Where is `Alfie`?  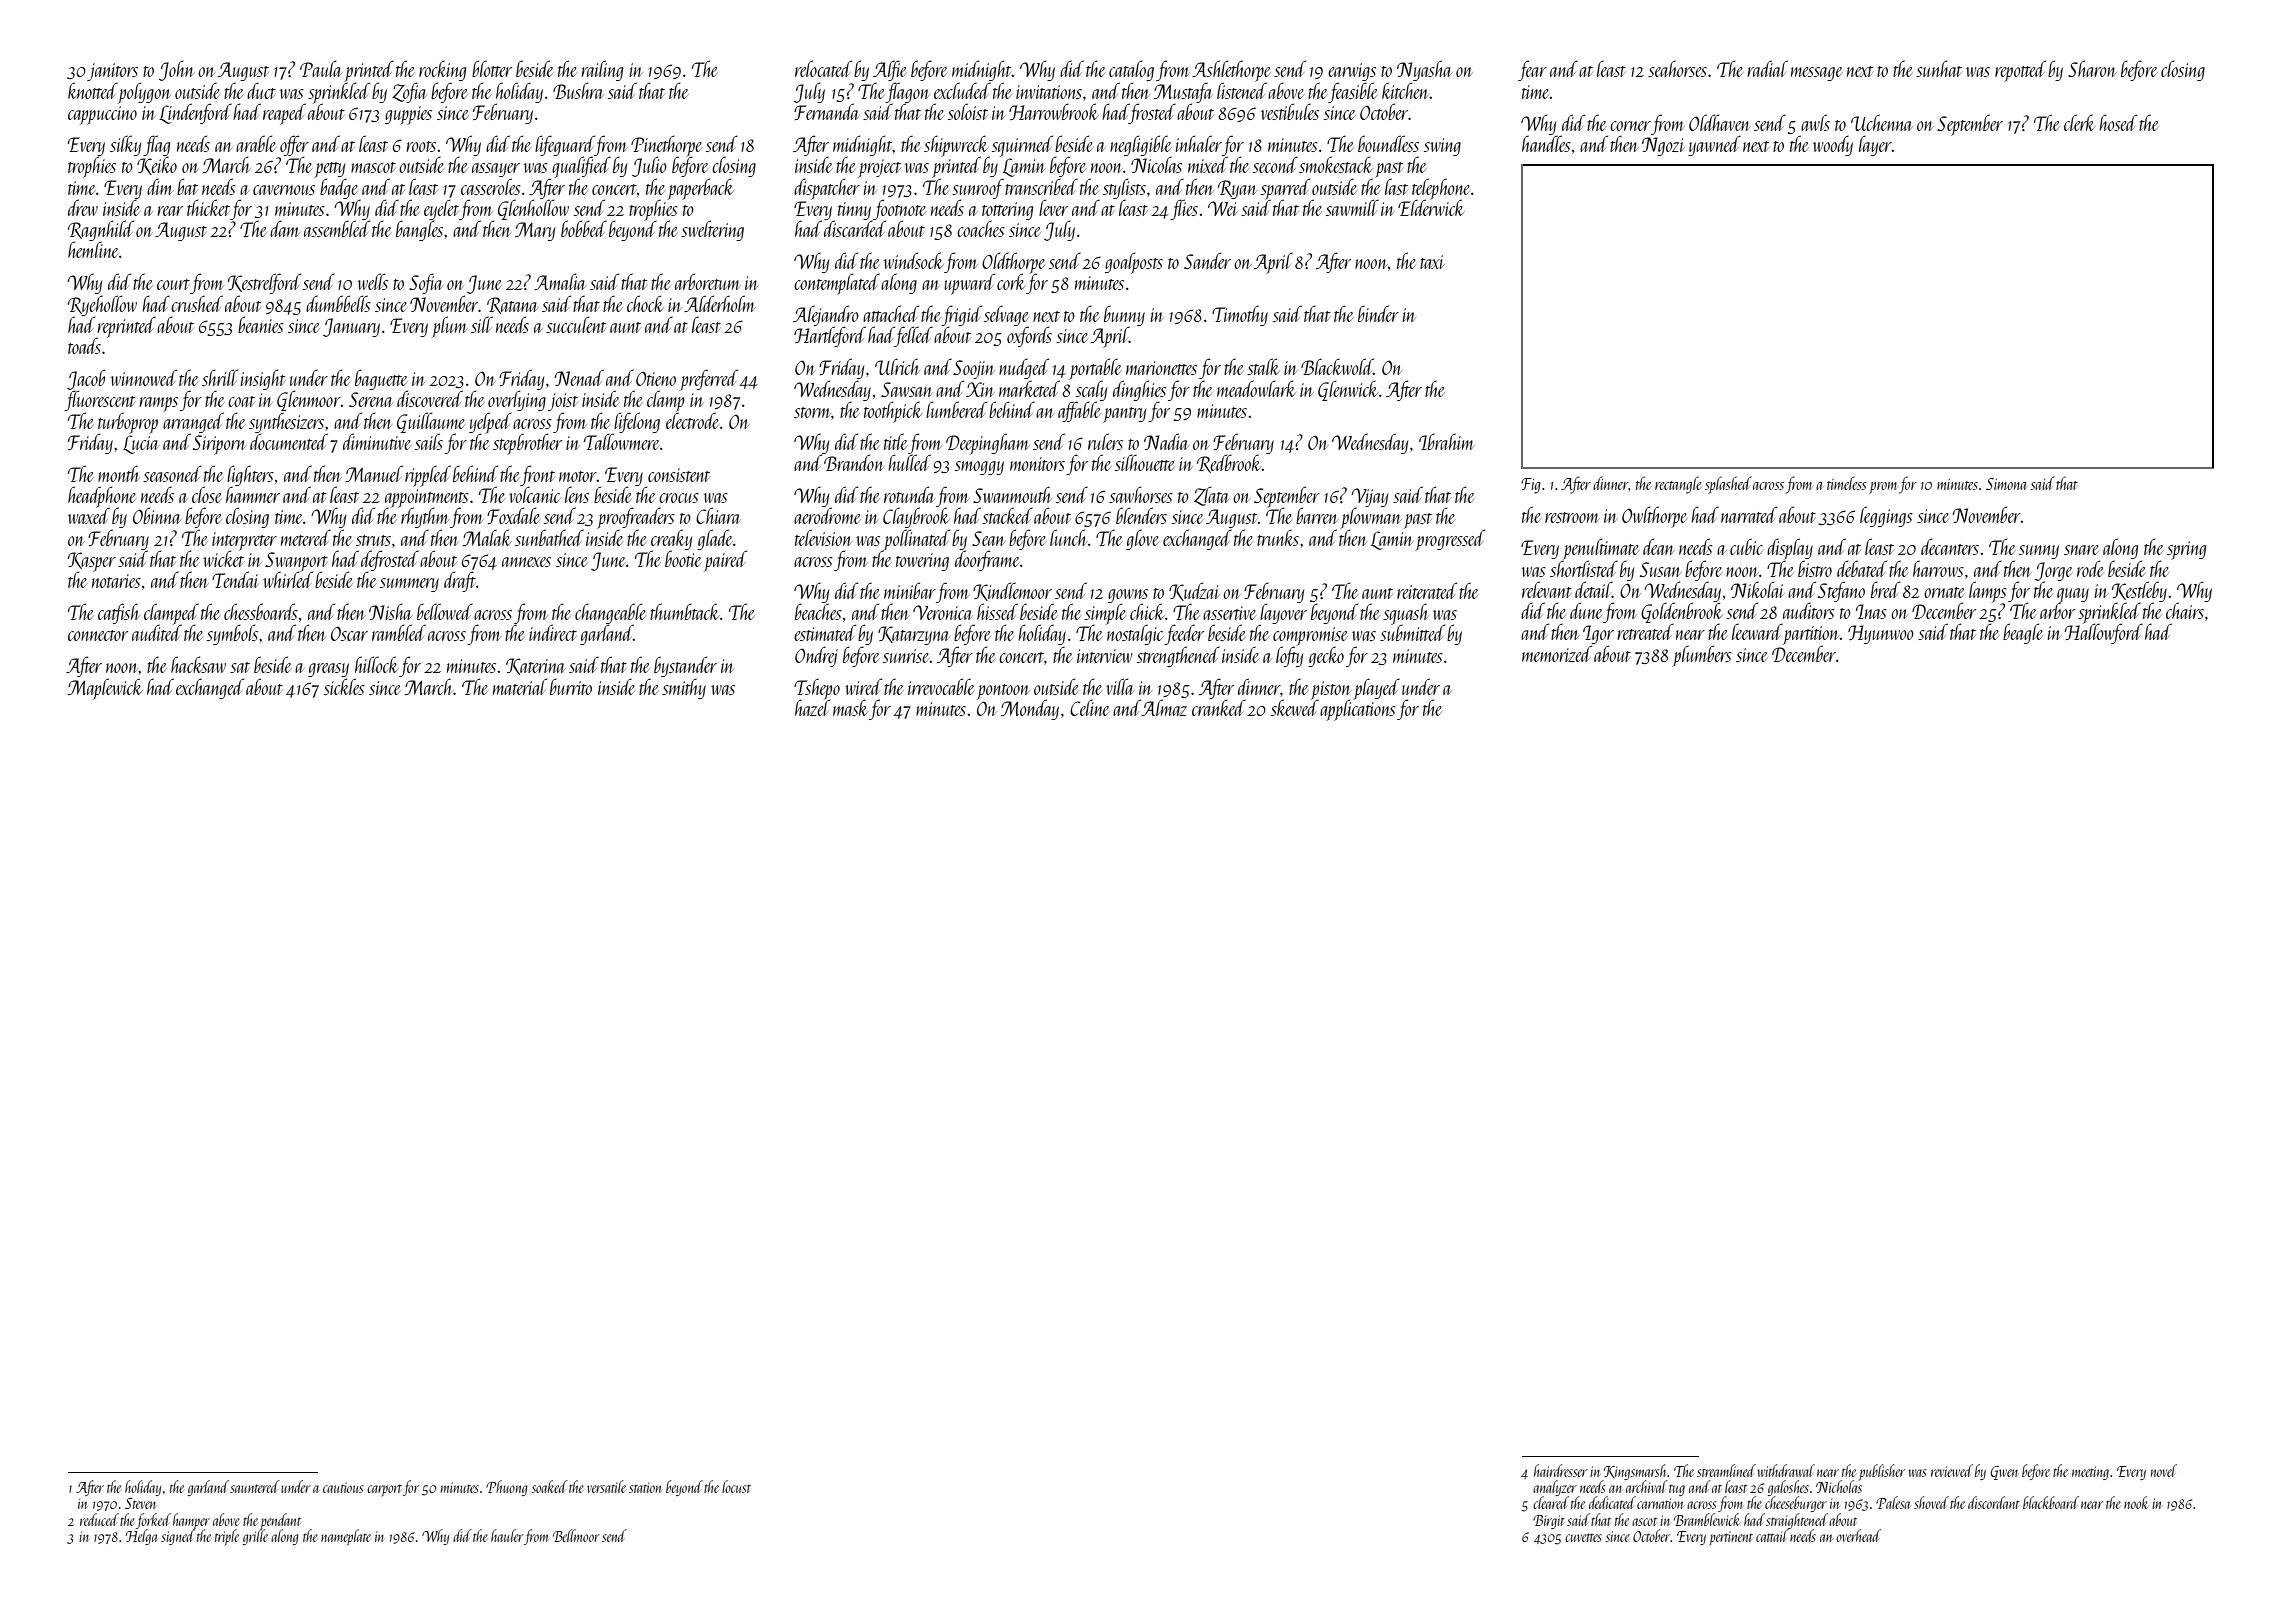
Alfie is located at coordinates (890, 70).
